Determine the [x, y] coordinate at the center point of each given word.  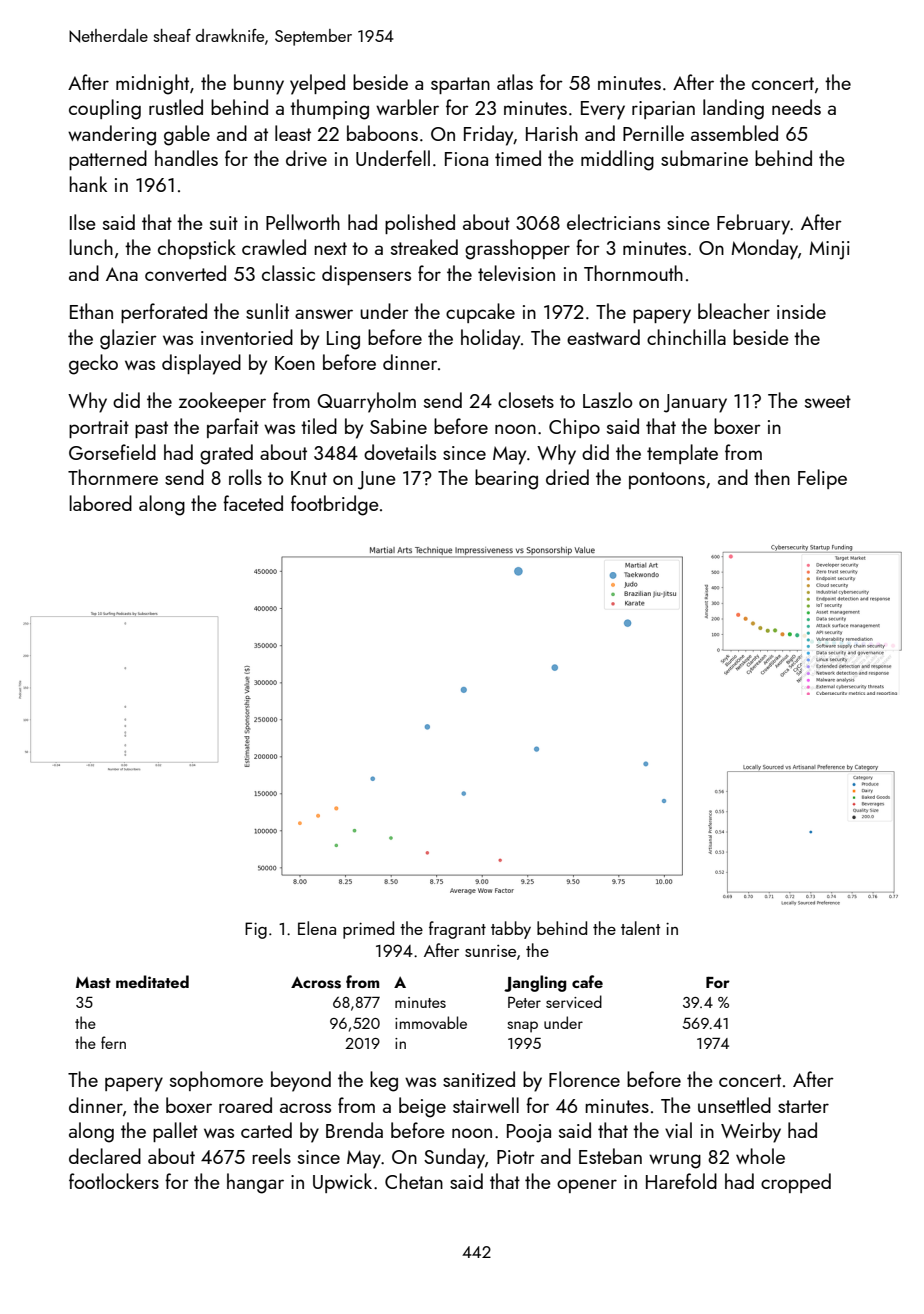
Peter [524, 1002]
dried [567, 477]
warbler [407, 107]
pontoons [667, 480]
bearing [506, 479]
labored [100, 503]
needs [796, 107]
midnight [152, 84]
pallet [175, 1132]
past [151, 429]
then [772, 477]
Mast [93, 983]
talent [640, 928]
